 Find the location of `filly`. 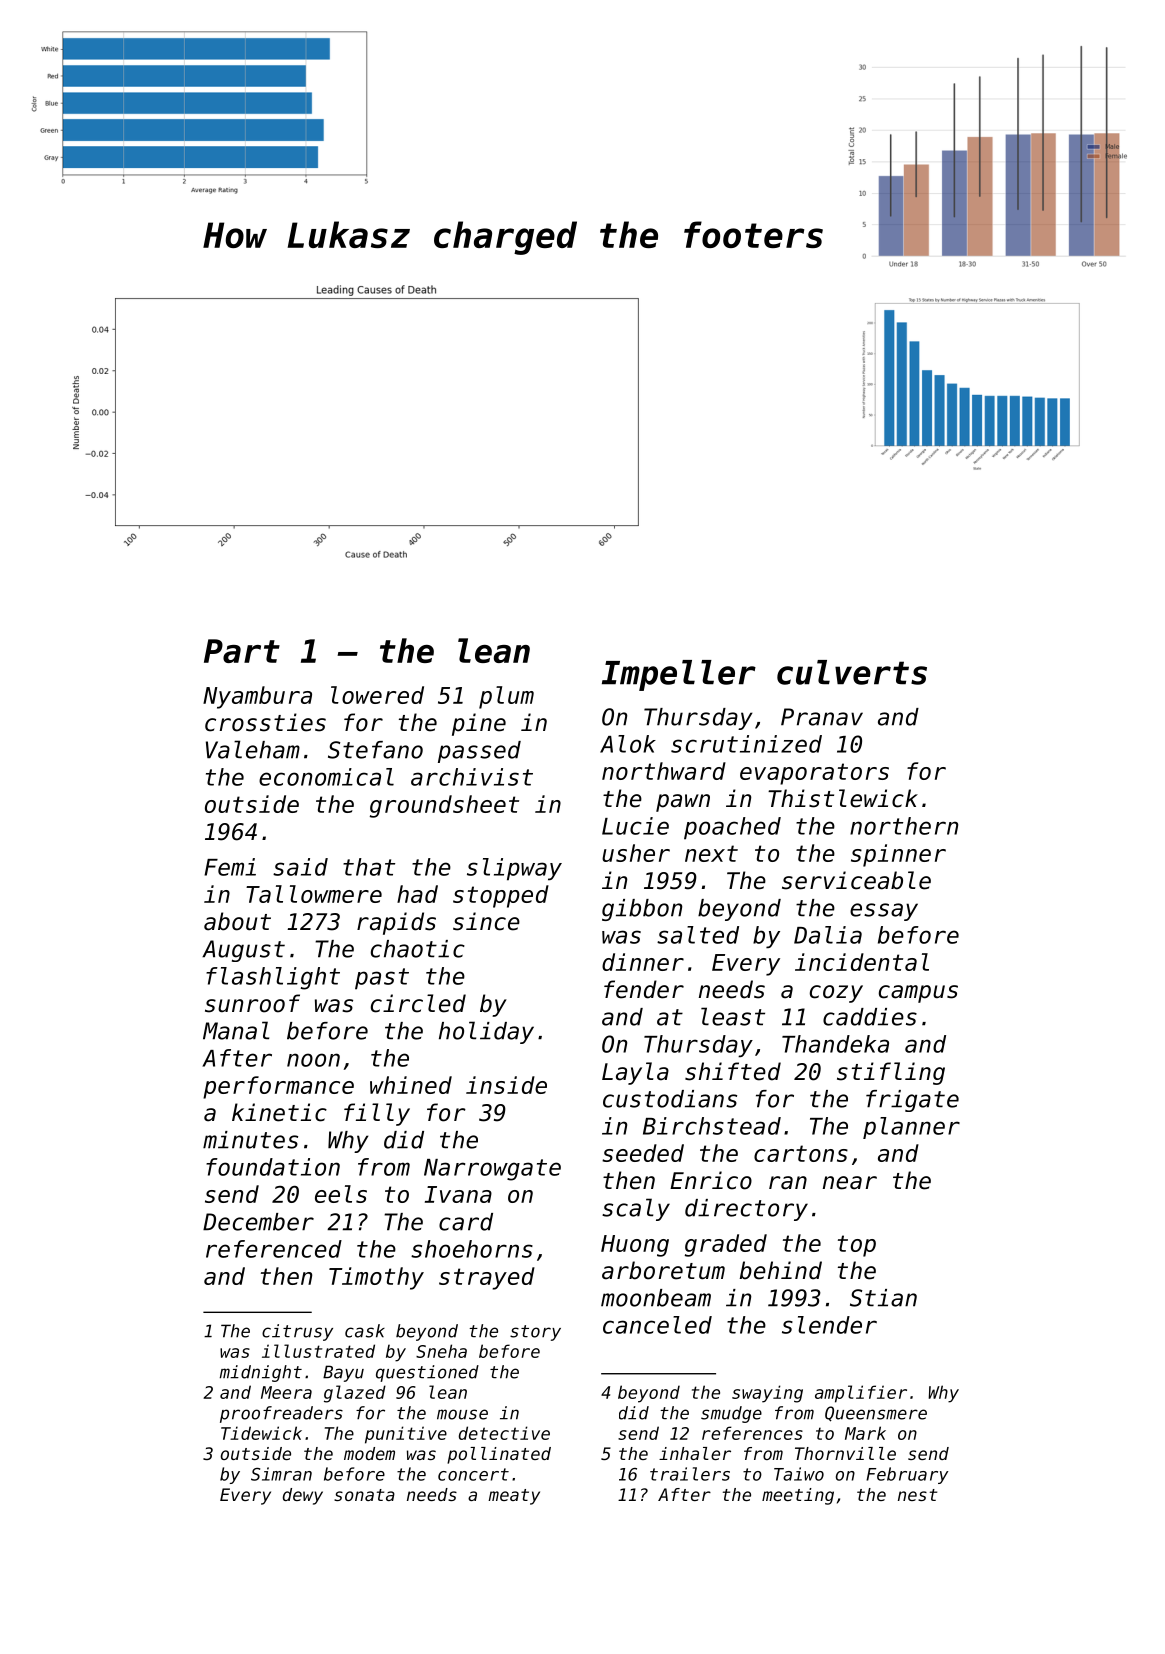

filly is located at coordinates (377, 1114).
